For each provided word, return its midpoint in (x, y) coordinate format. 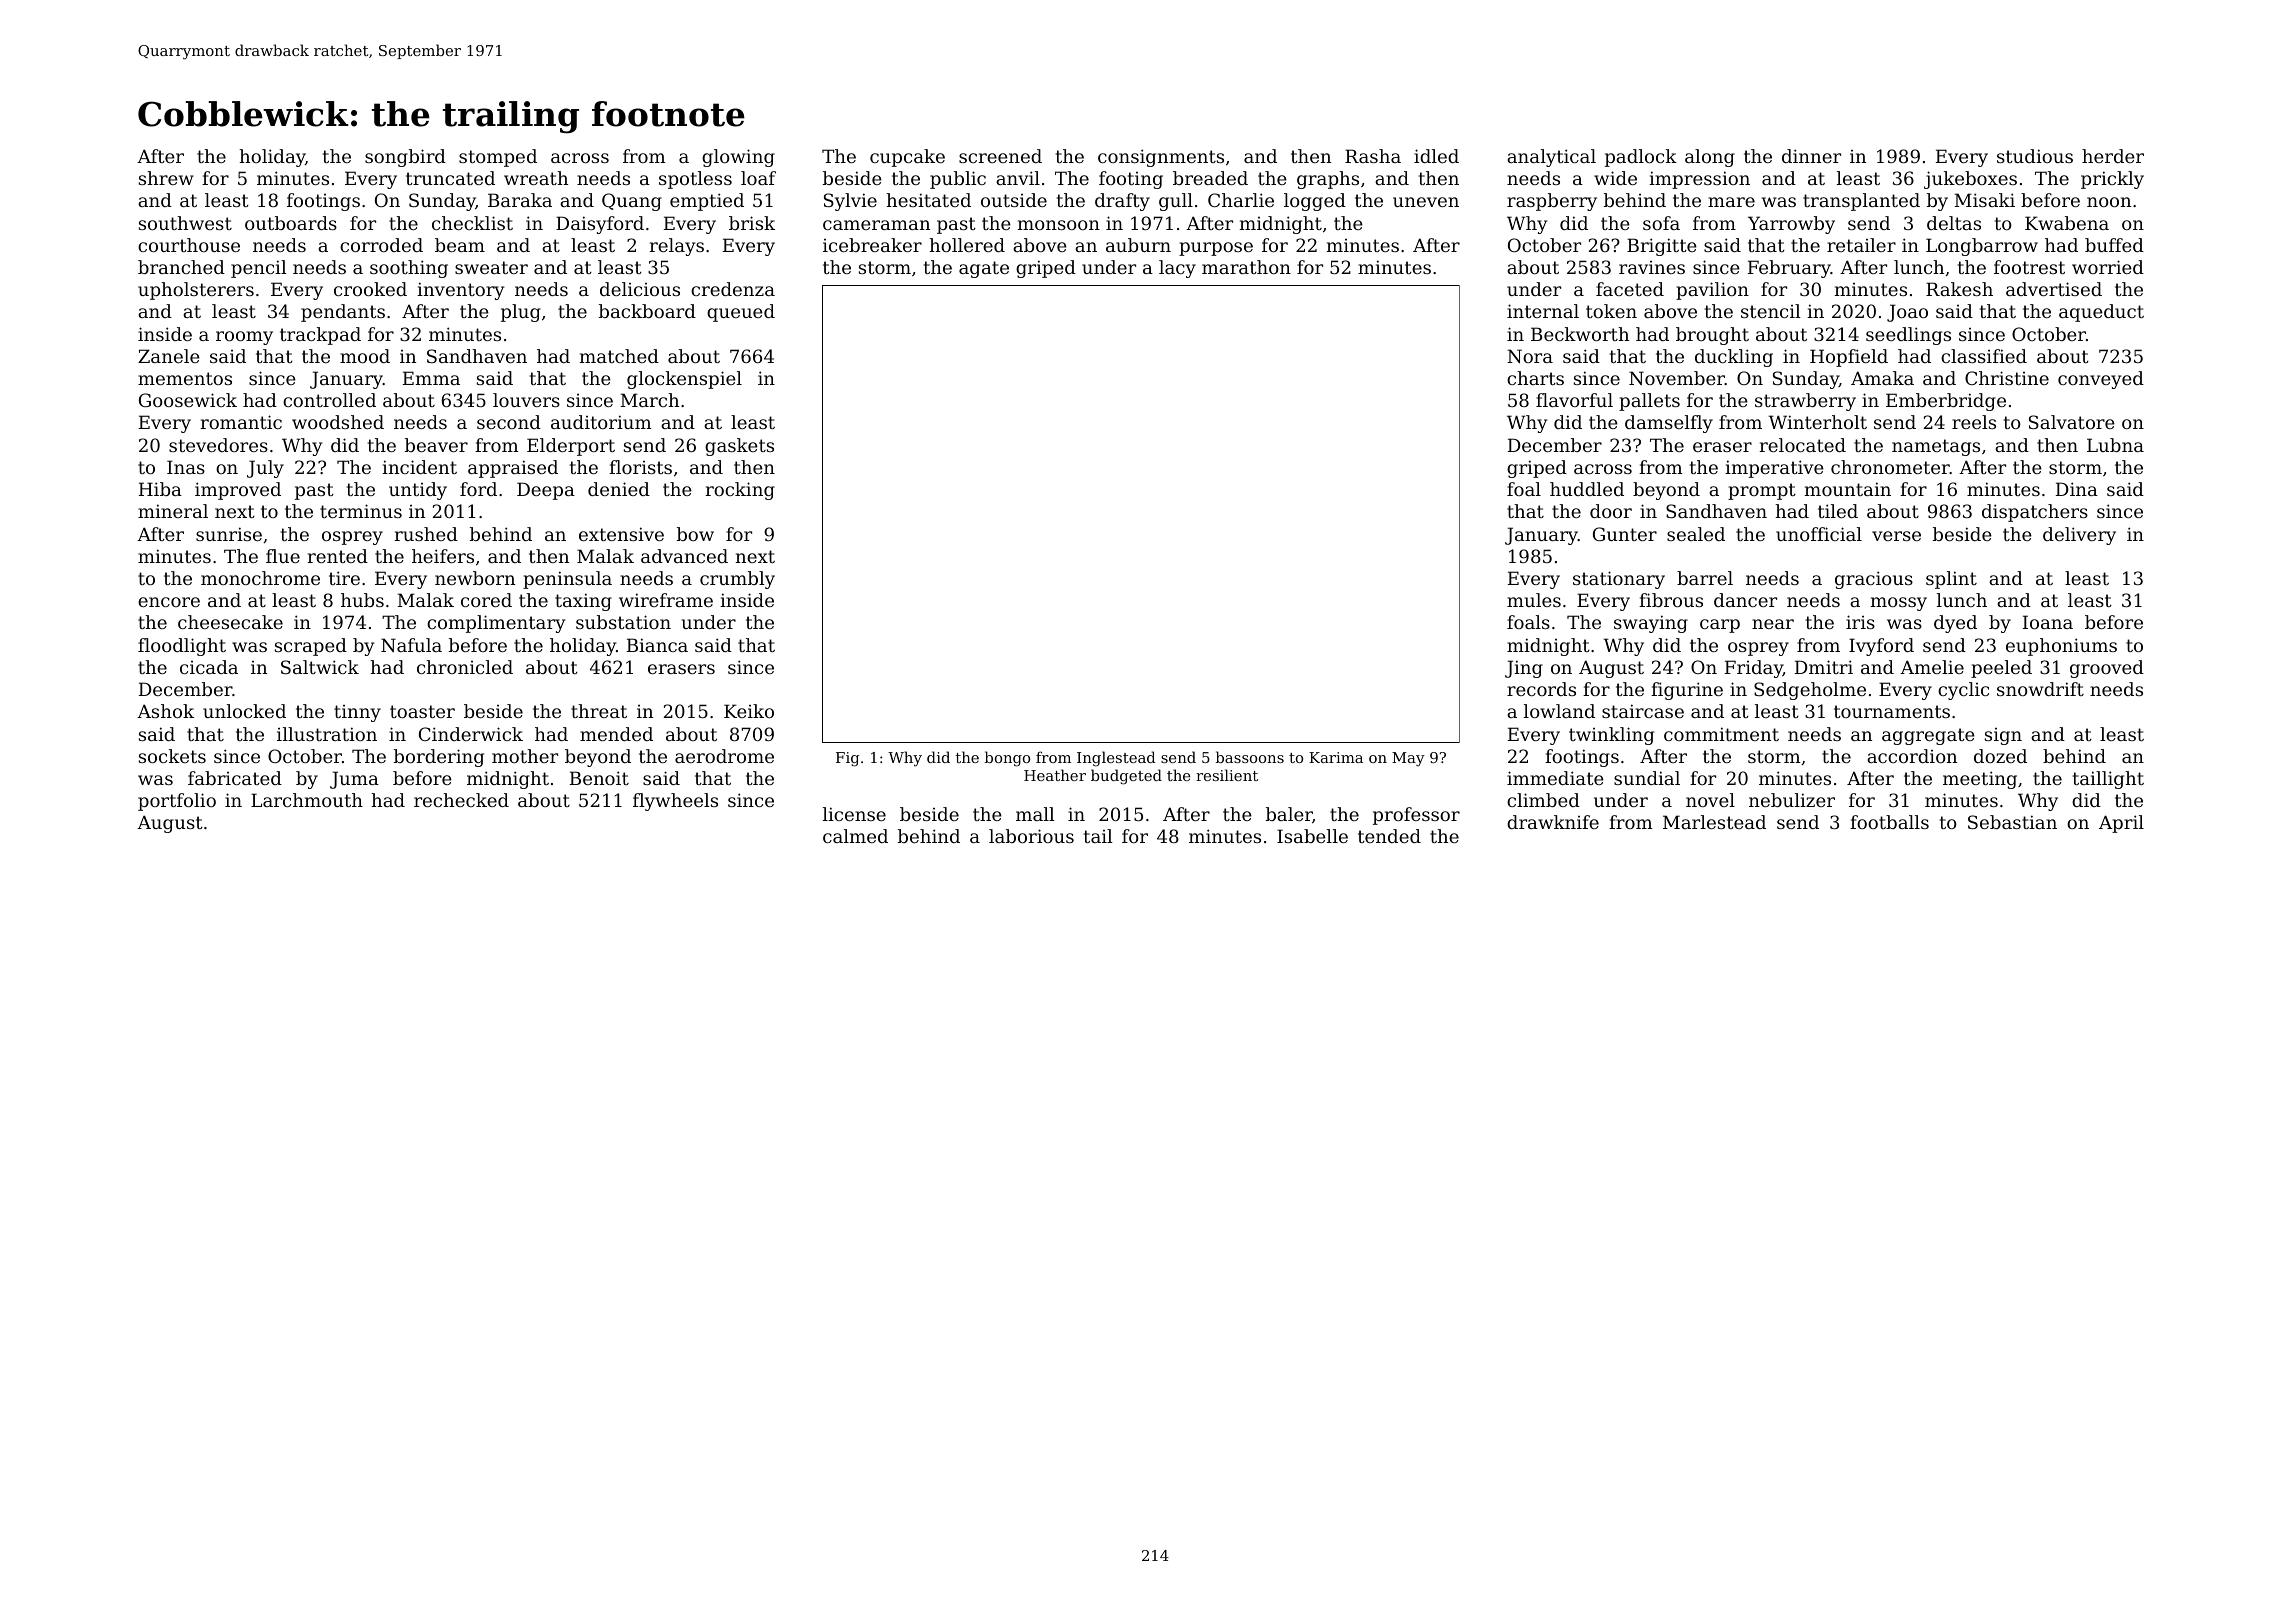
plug (521, 313)
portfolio (177, 802)
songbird (405, 158)
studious (2035, 156)
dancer (1745, 600)
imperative (1774, 469)
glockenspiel (684, 380)
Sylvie (850, 202)
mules (1534, 600)
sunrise (229, 534)
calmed (855, 836)
